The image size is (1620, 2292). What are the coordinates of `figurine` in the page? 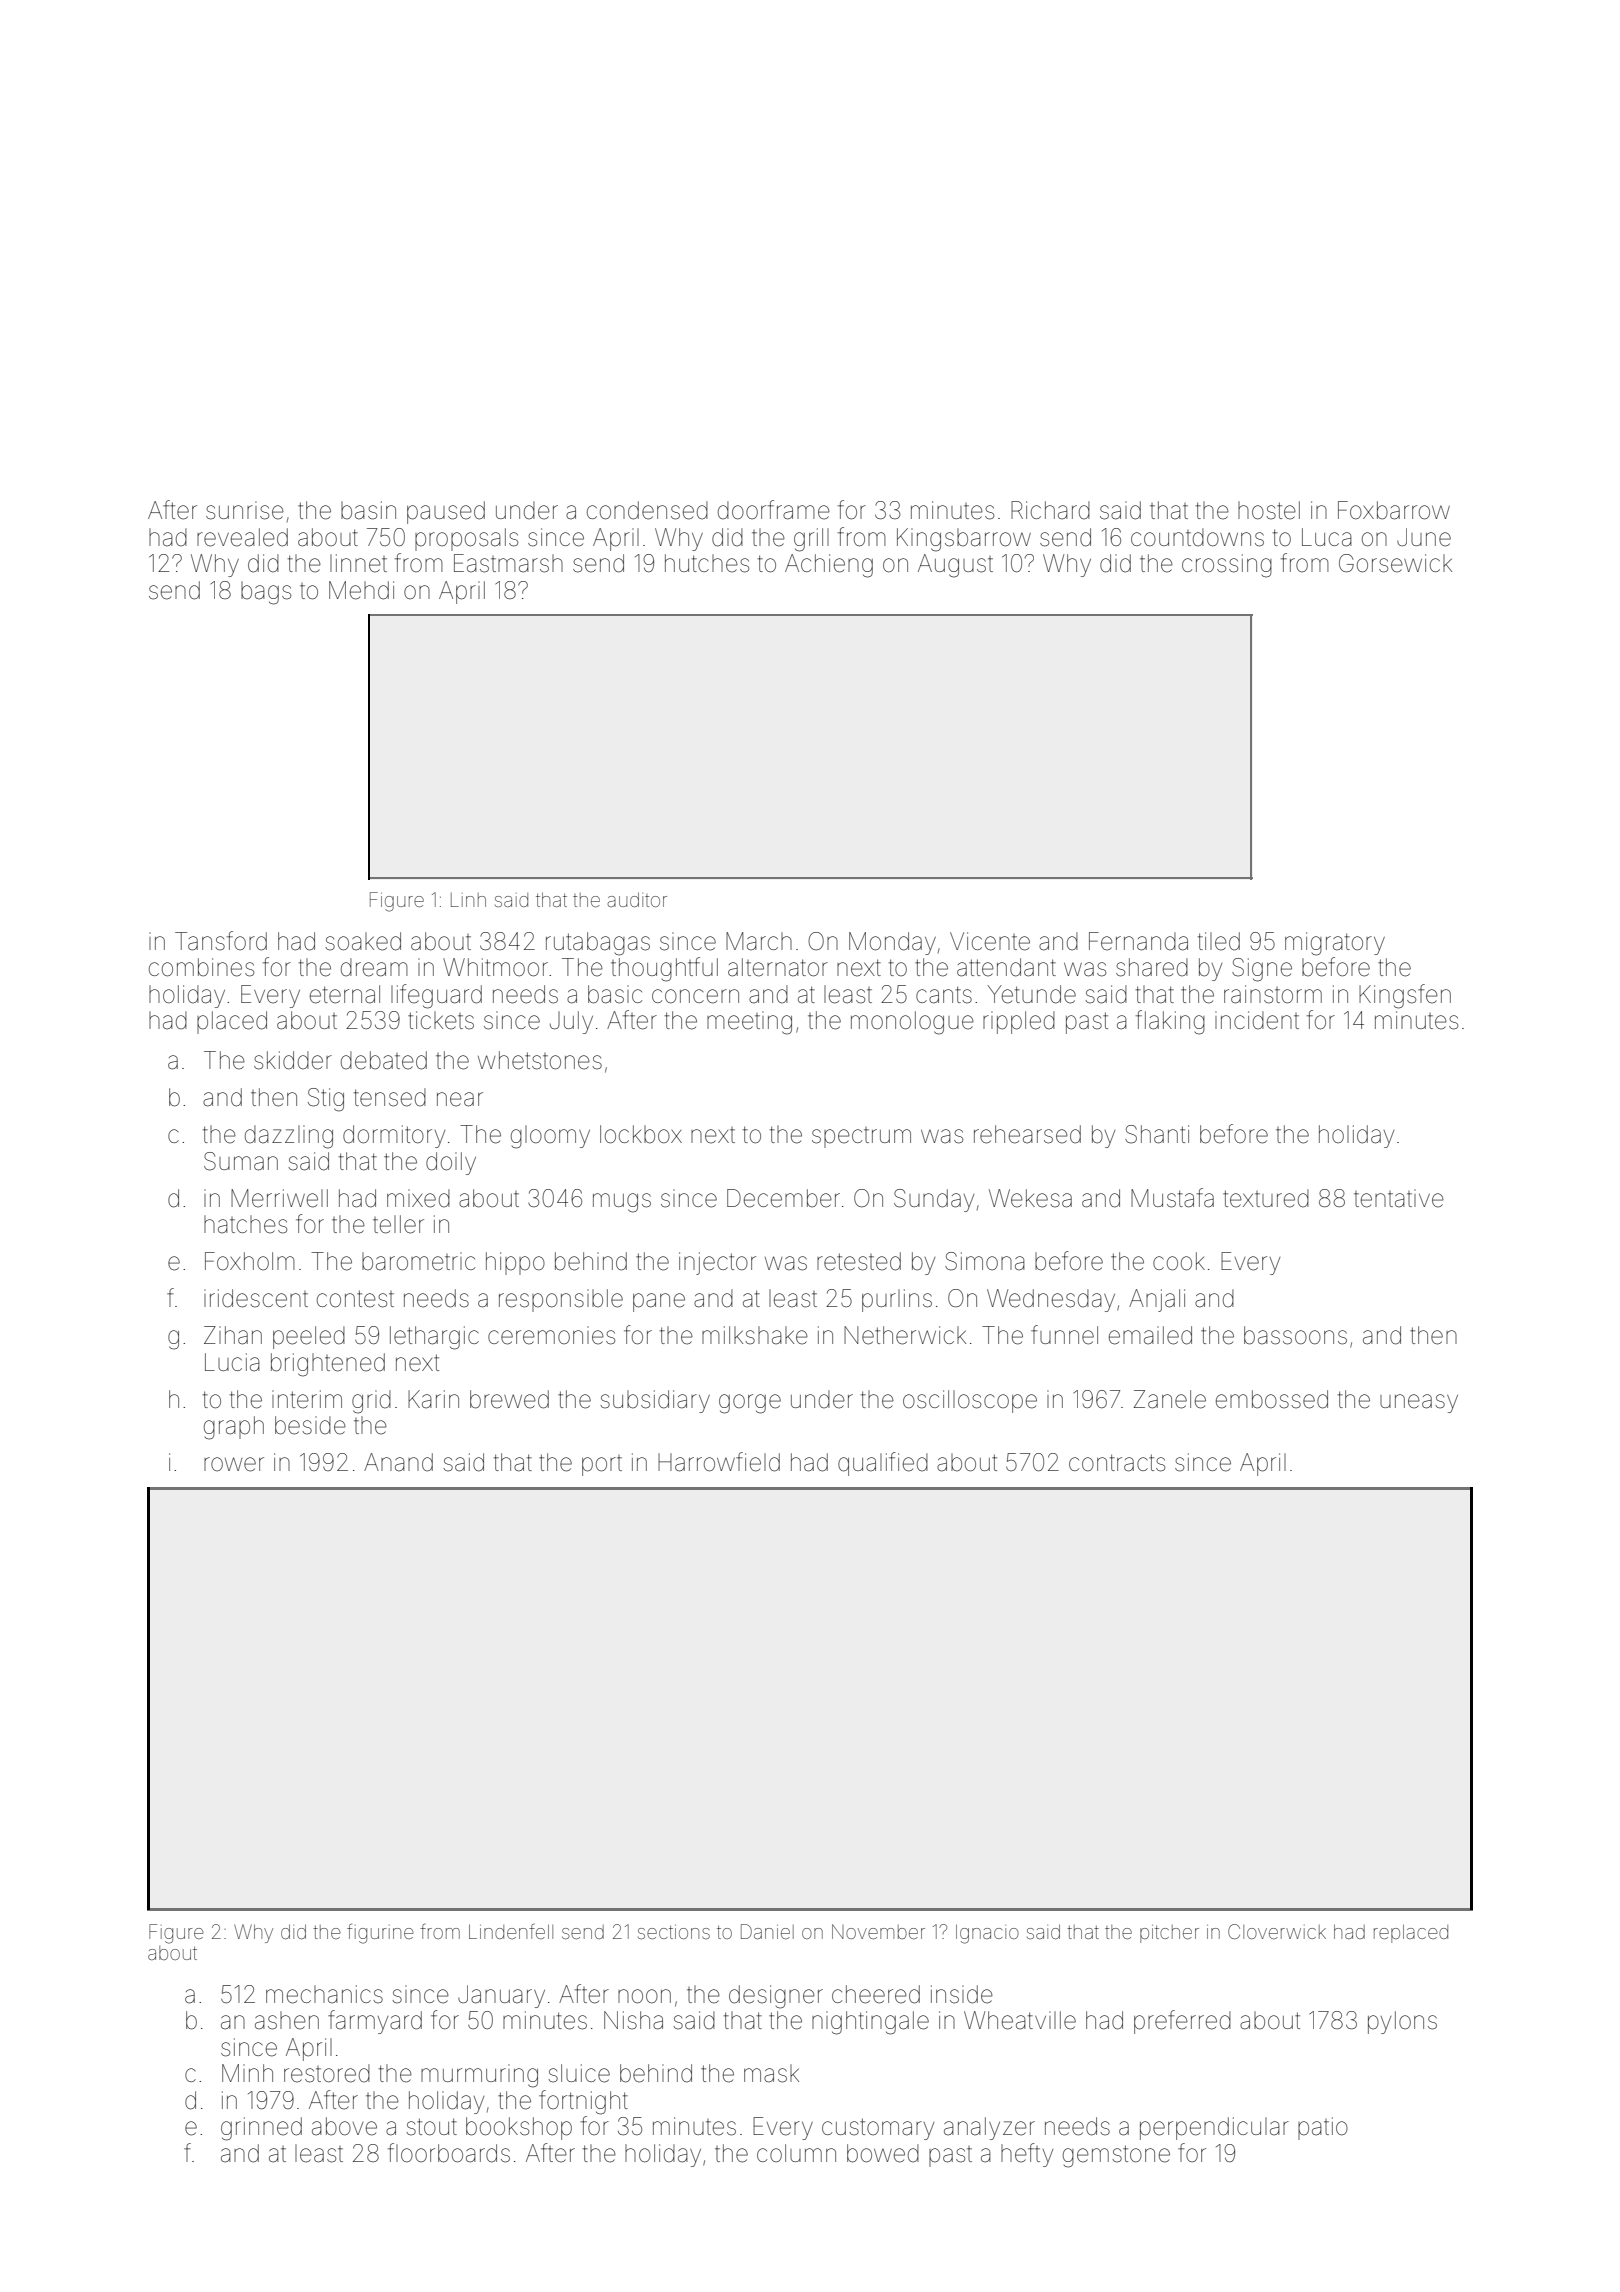 It's located at (380, 1934).
